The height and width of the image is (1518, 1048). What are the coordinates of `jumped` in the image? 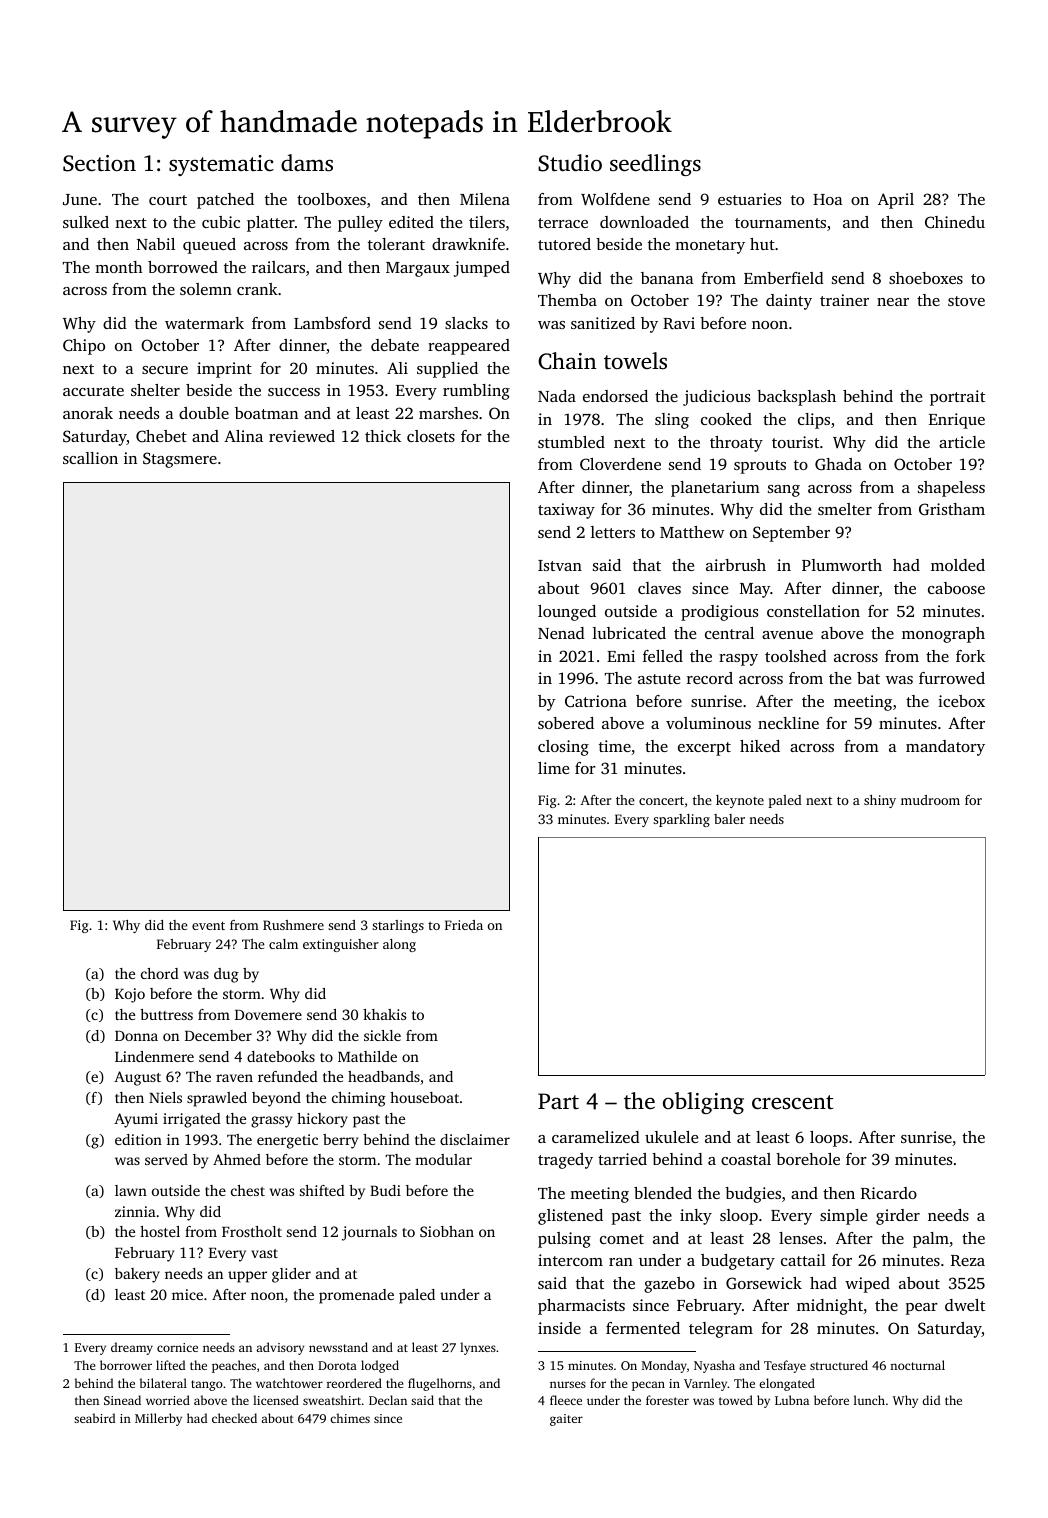 It's located at (482, 269).
